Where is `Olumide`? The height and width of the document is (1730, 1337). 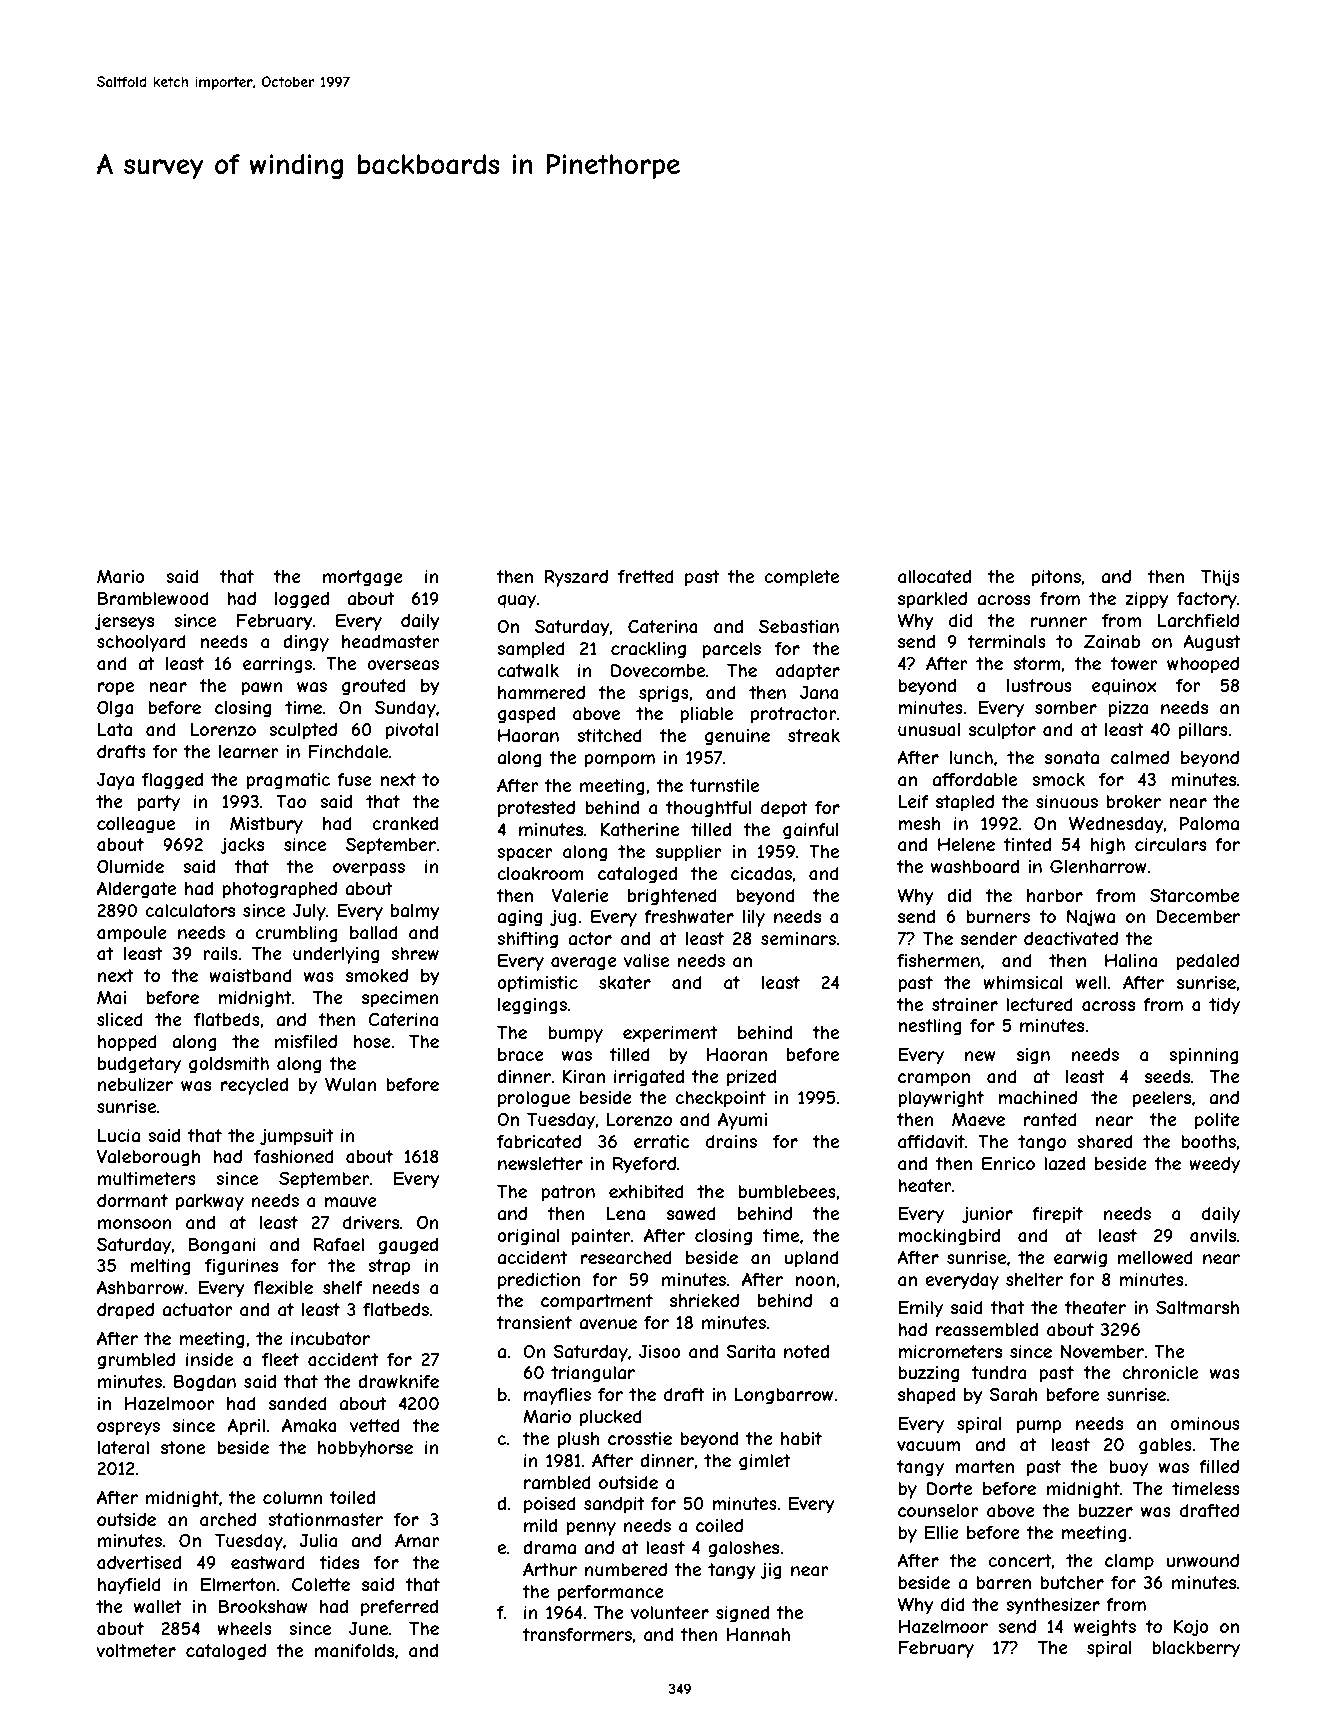
Olumide is located at coordinates (130, 866).
